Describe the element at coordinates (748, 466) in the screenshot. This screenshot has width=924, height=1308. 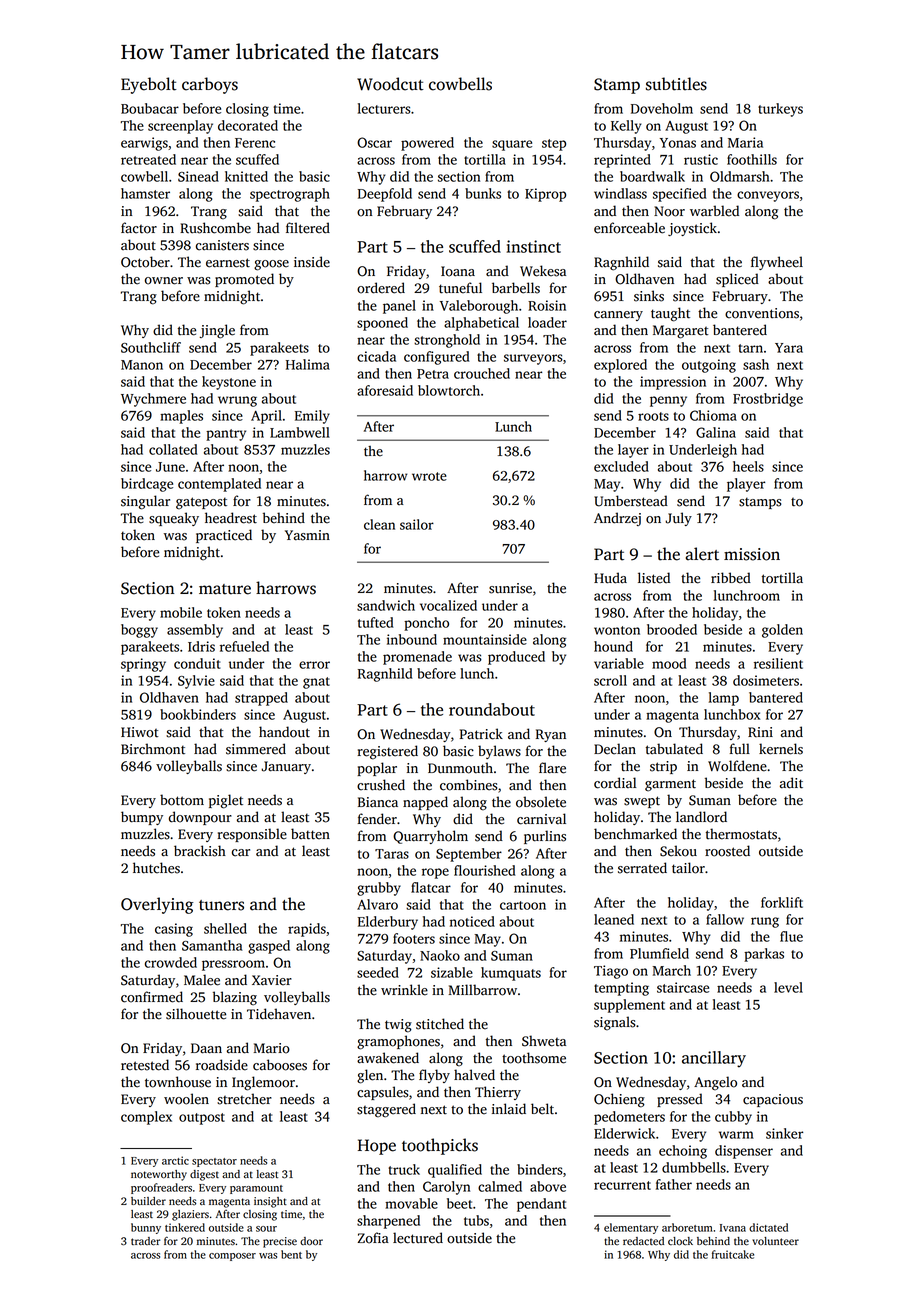
I see `heels` at that location.
